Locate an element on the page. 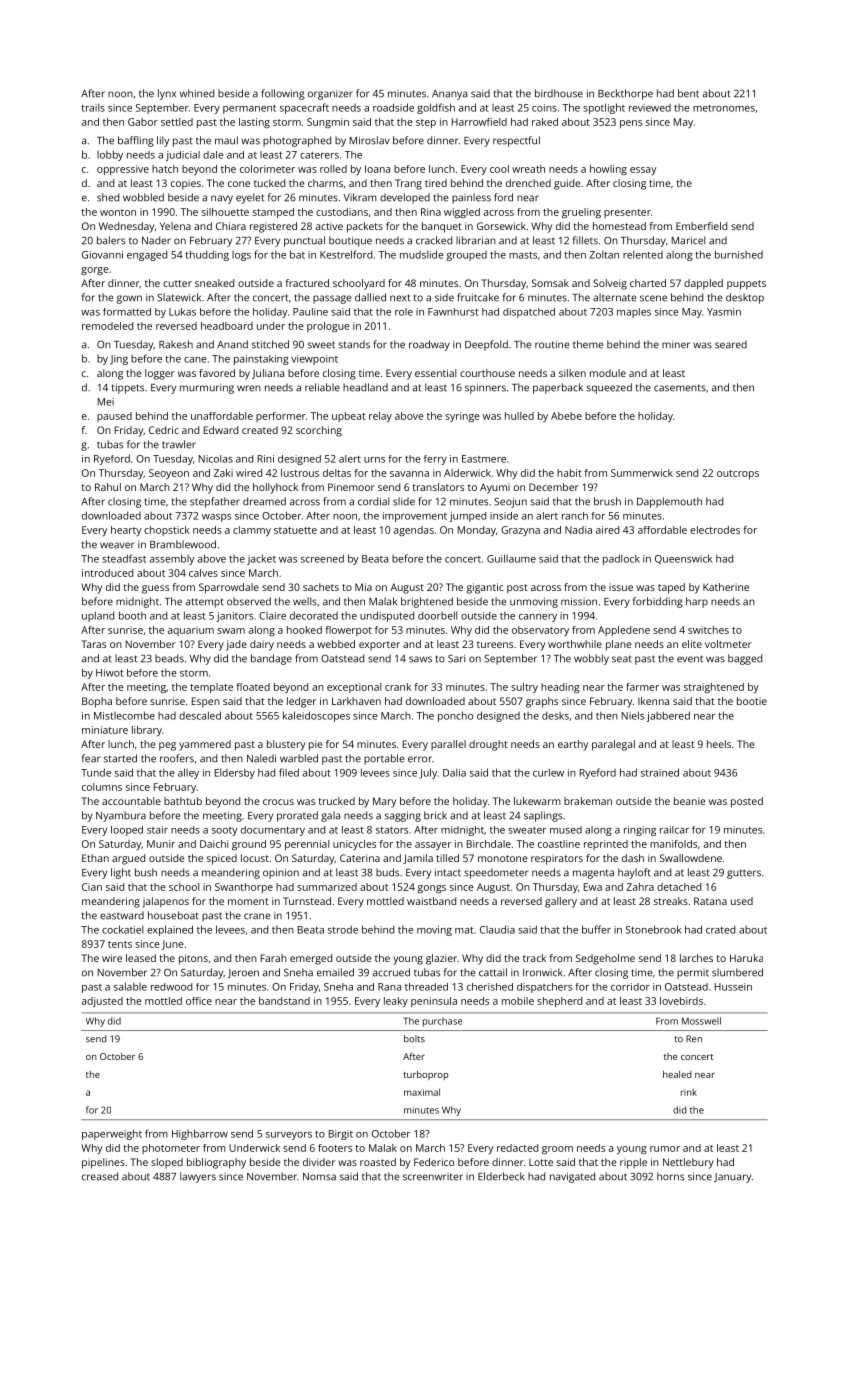  bent is located at coordinates (688, 93).
